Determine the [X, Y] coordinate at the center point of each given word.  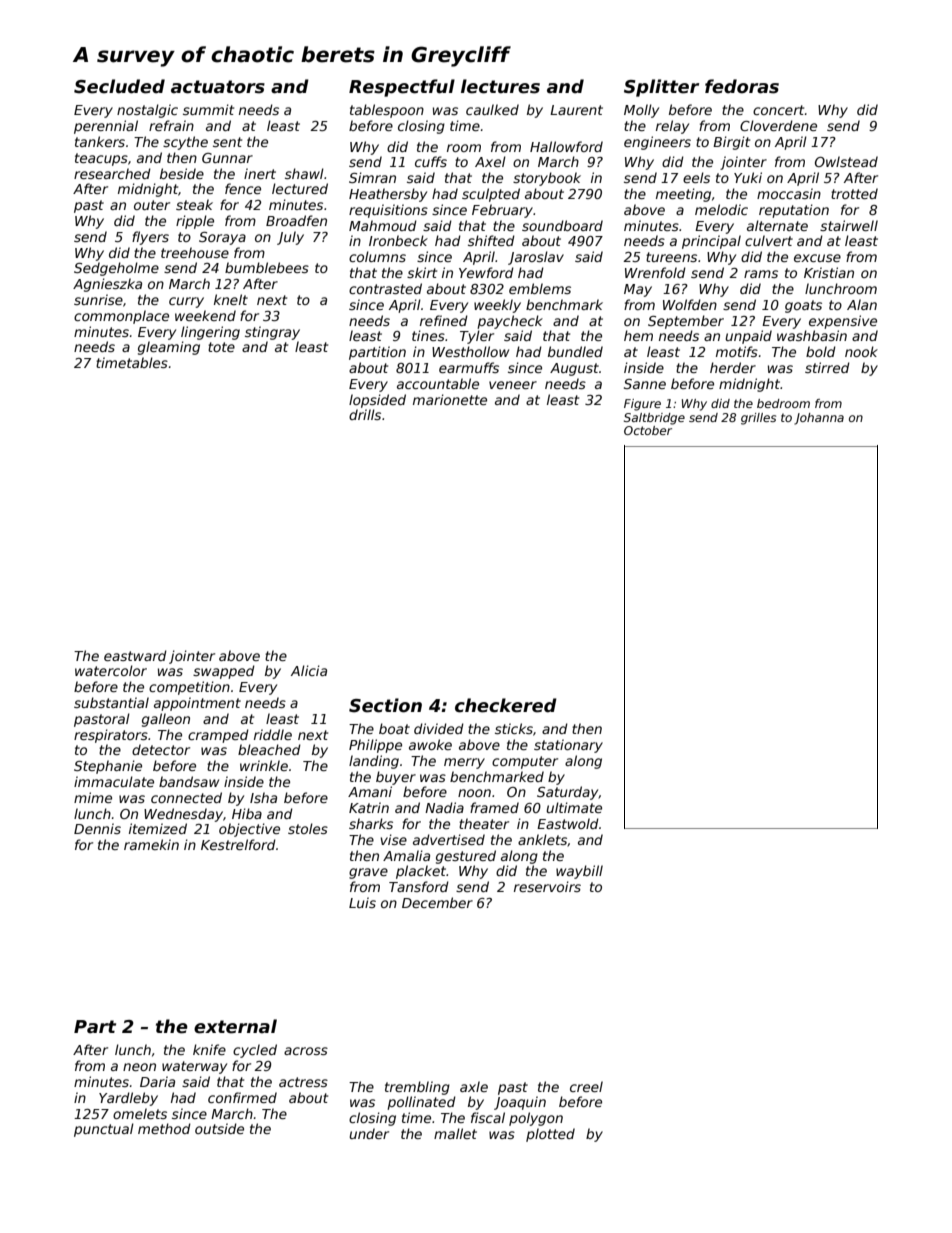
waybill [579, 872]
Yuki [748, 177]
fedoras [742, 86]
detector [161, 749]
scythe [185, 143]
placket [421, 872]
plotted [550, 1135]
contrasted [385, 288]
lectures [500, 86]
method [164, 1128]
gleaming [169, 348]
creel [586, 1086]
